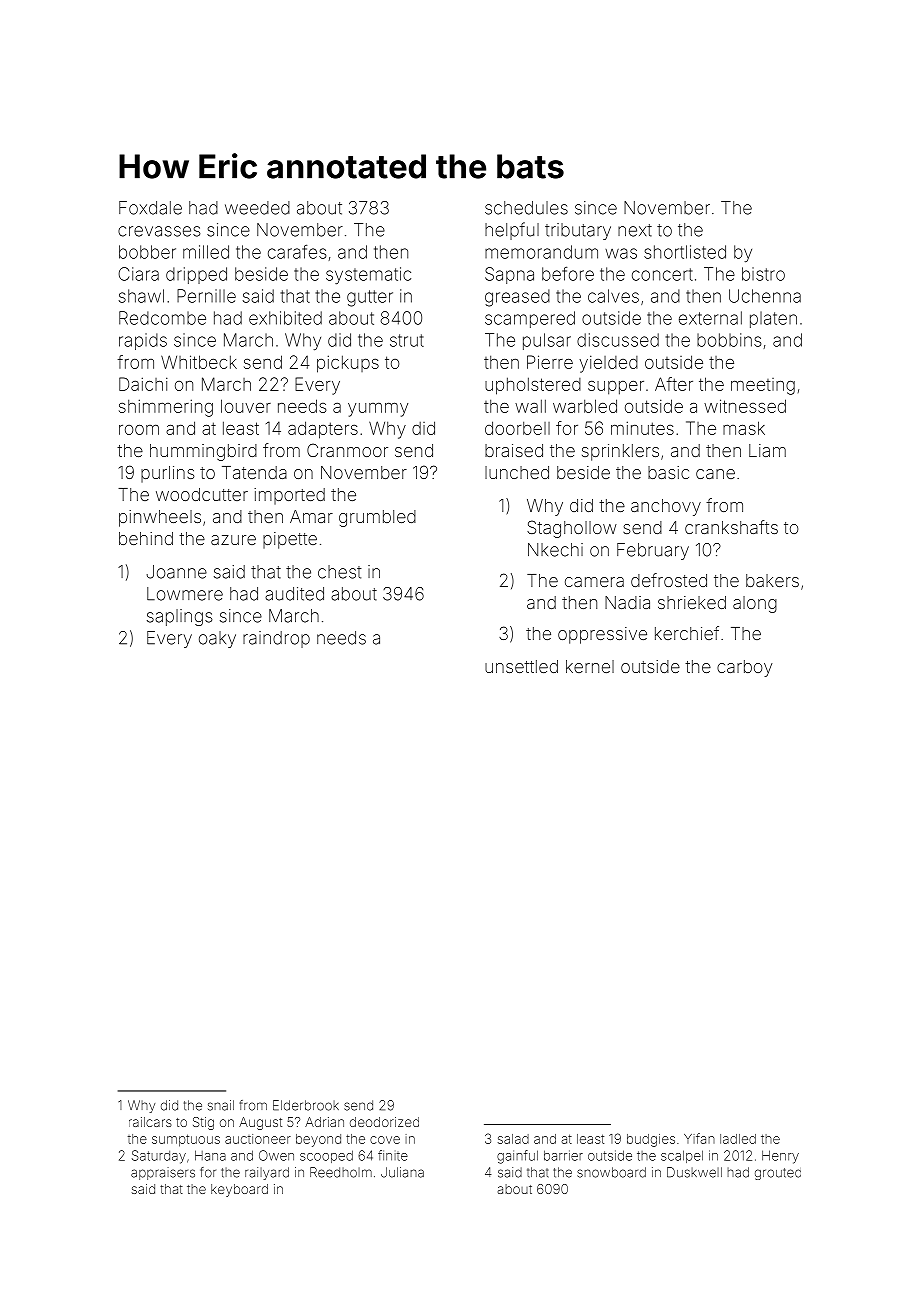 This screenshot has height=1314, width=924. I want to click on schedules, so click(526, 208).
